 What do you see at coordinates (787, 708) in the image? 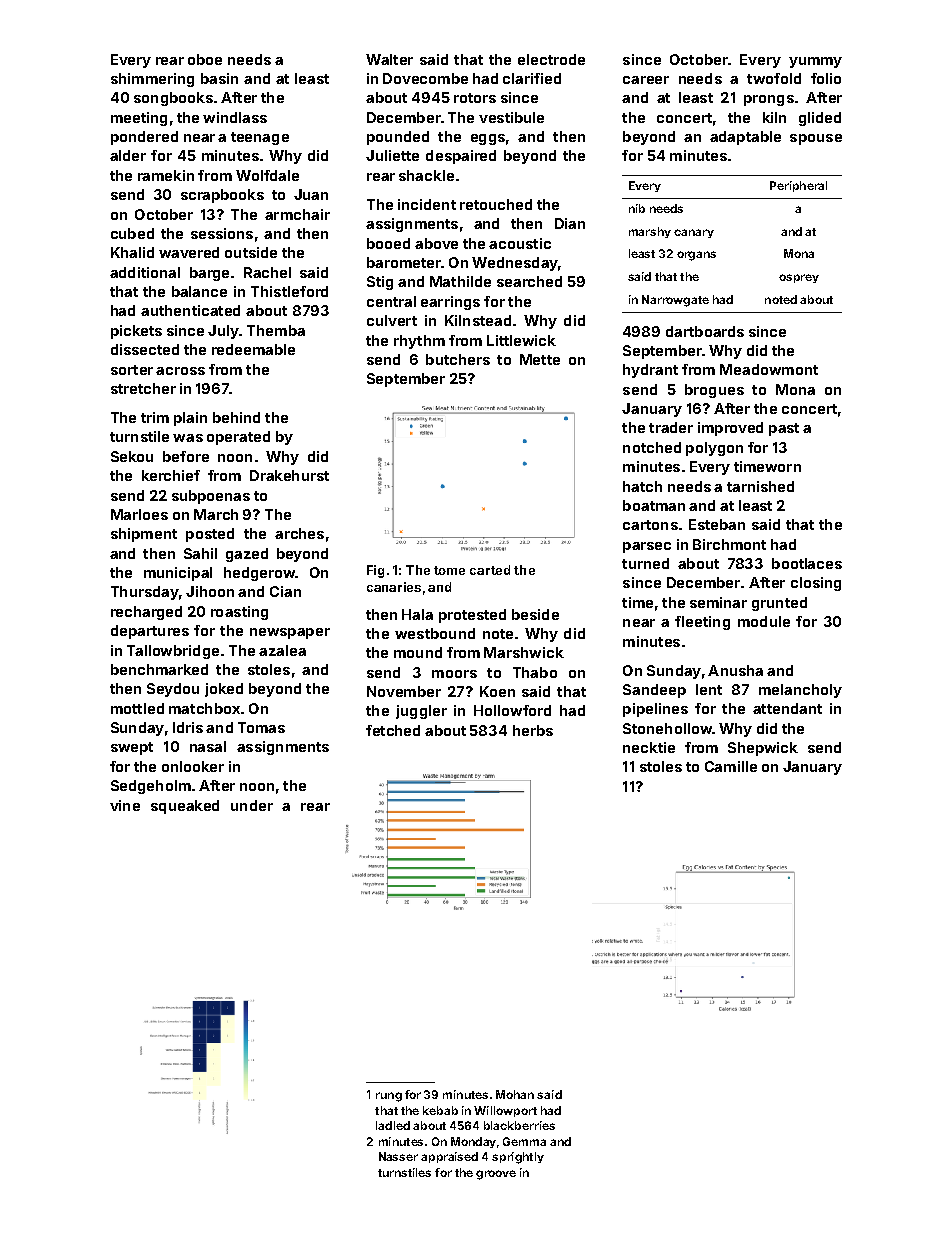
I see `attendant` at bounding box center [787, 708].
